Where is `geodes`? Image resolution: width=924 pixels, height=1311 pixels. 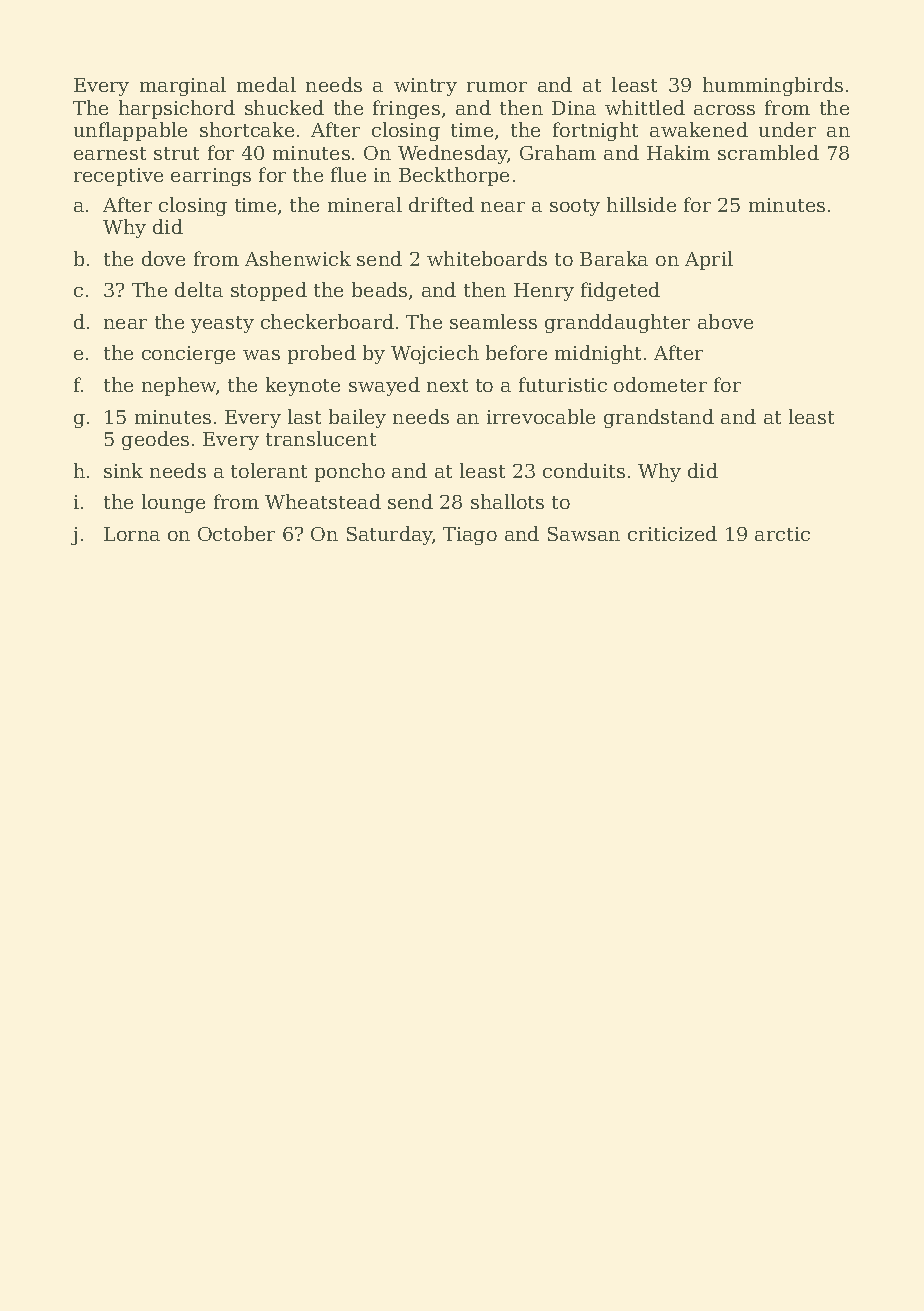
geodes is located at coordinates (155, 440).
